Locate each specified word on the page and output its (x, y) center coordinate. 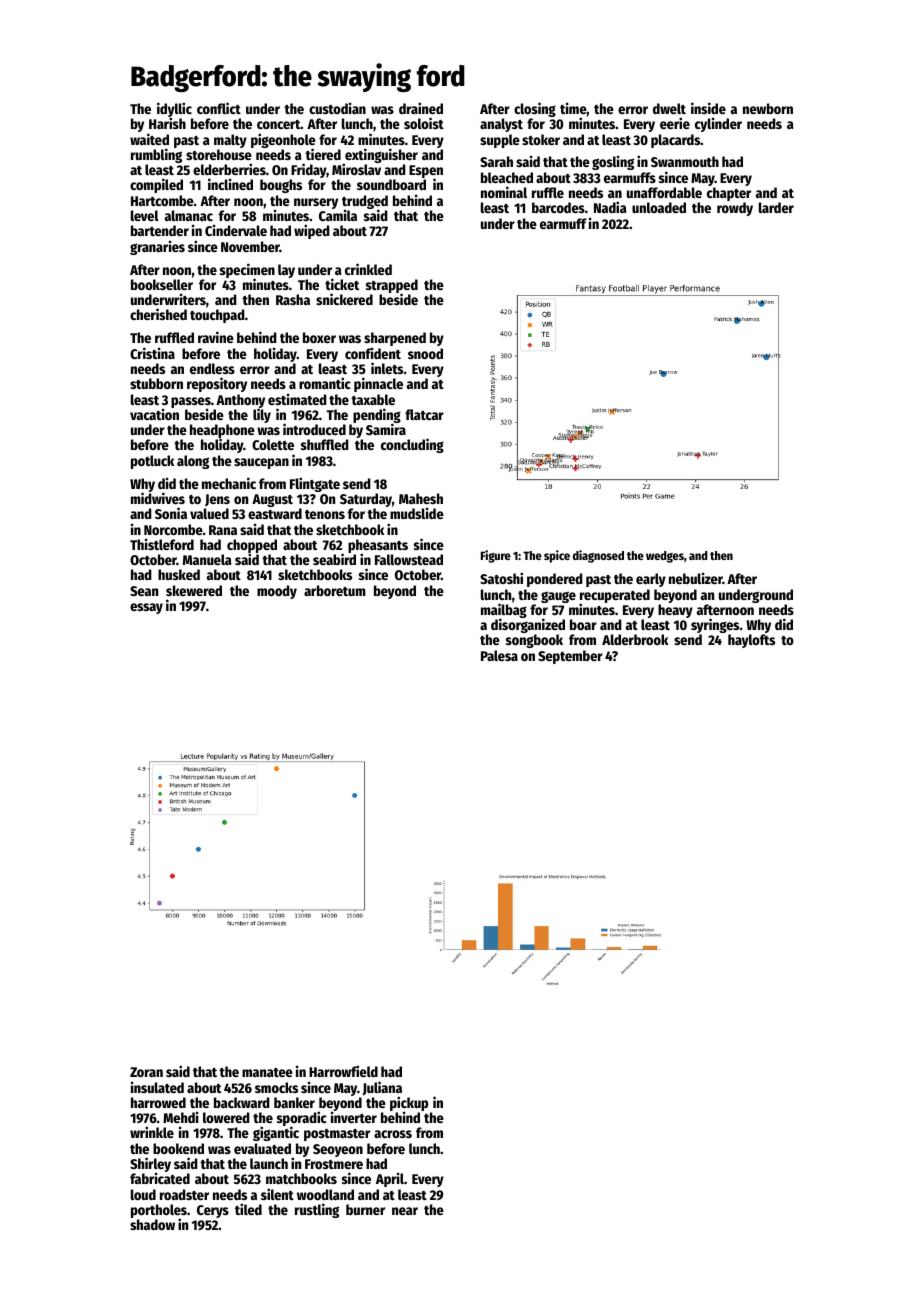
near (405, 1211)
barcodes (558, 207)
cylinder (718, 124)
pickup (409, 1104)
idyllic (174, 110)
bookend (178, 1148)
